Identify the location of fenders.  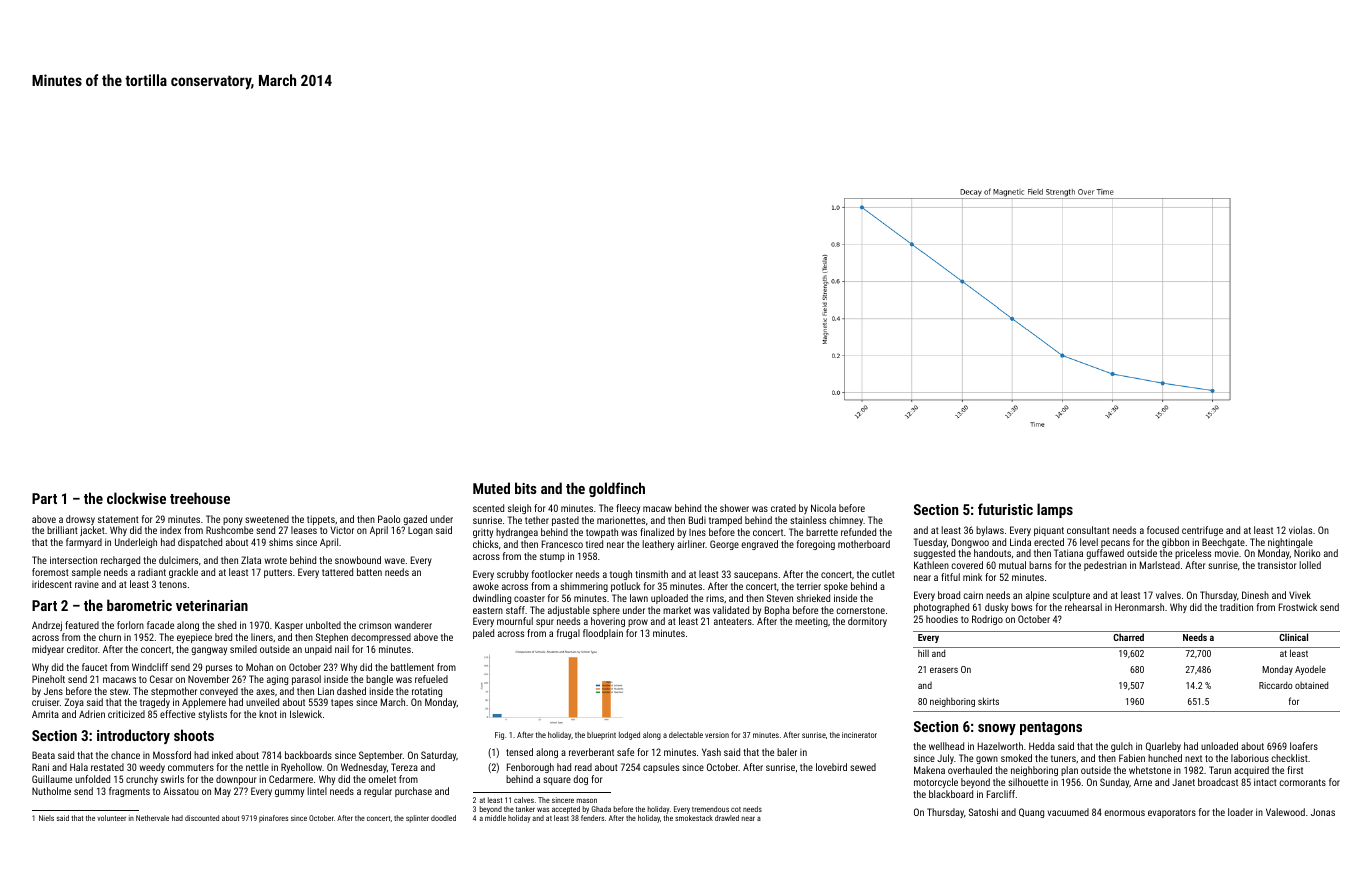
(592, 818).
